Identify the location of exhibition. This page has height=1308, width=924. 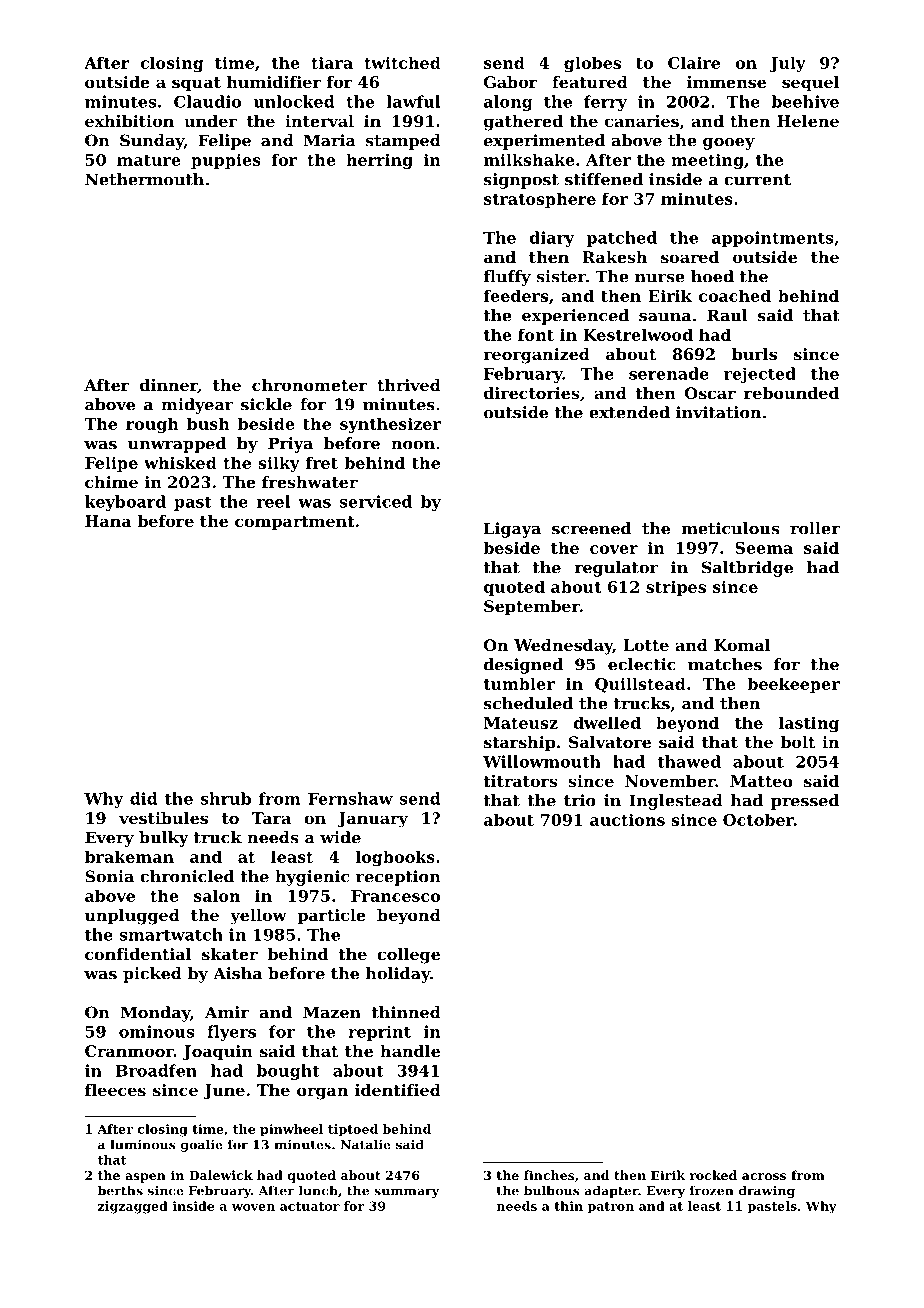
(129, 121).
